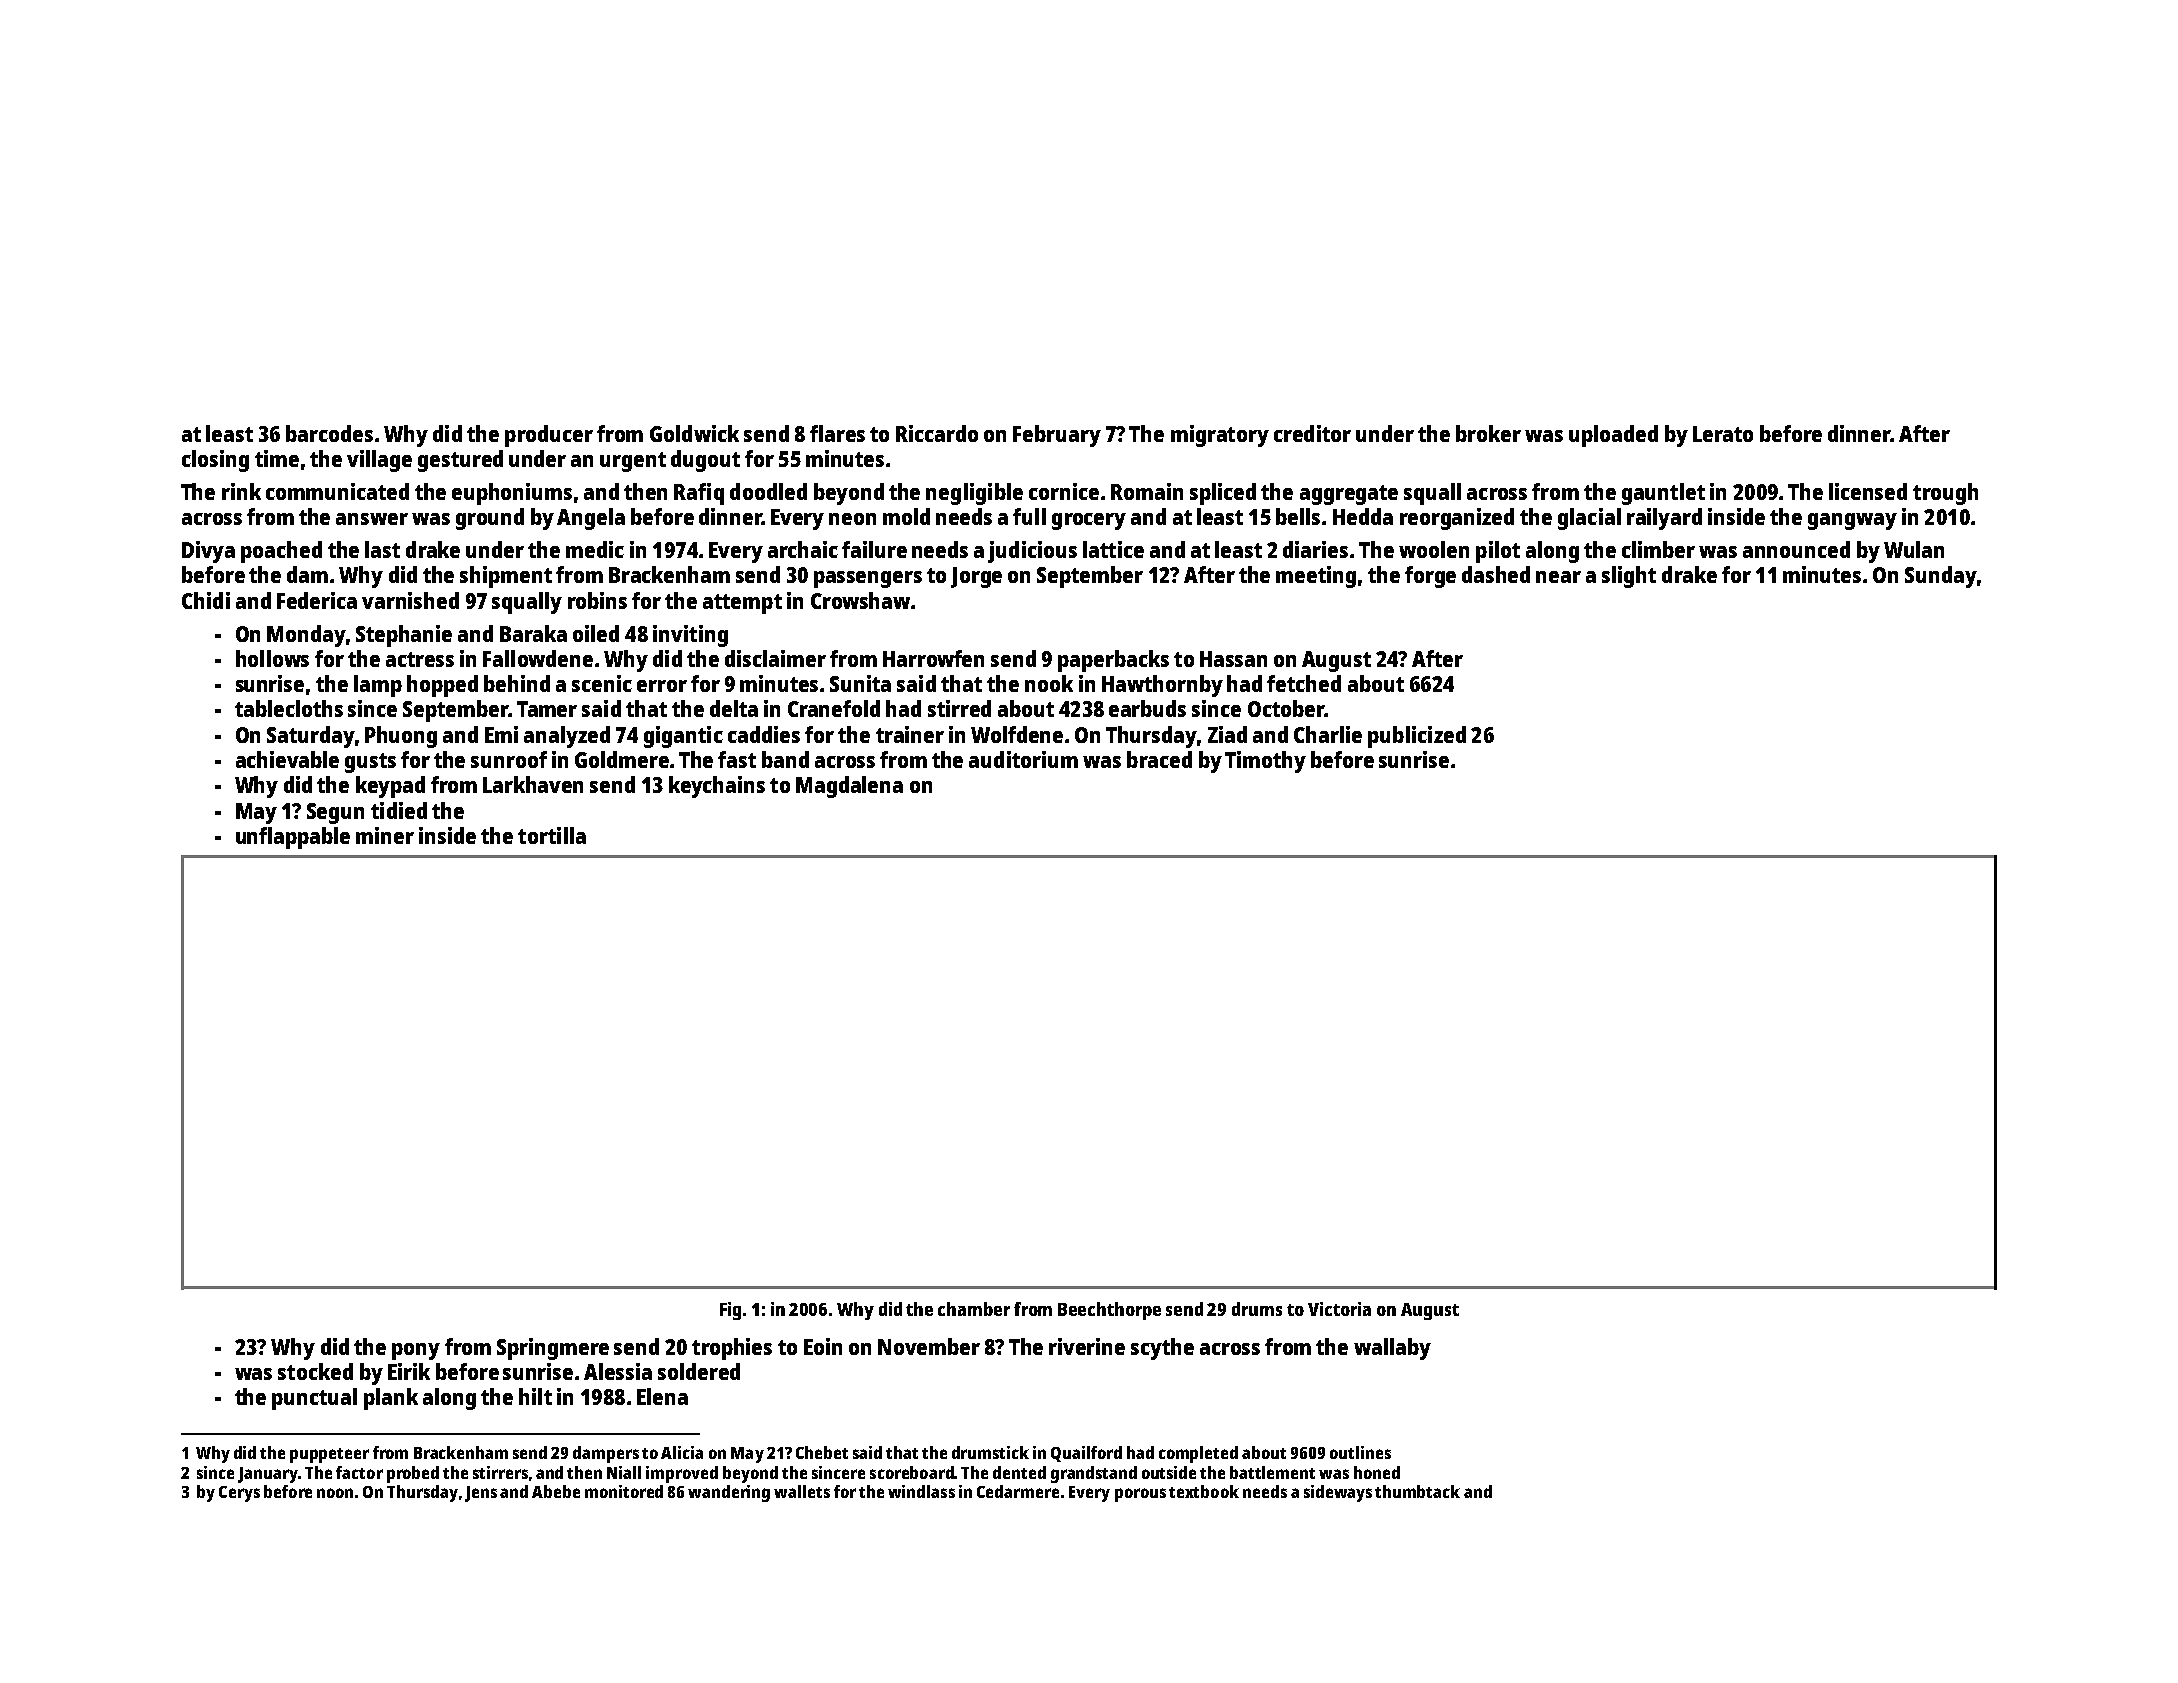  What do you see at coordinates (277, 458) in the document?
I see `time` at bounding box center [277, 458].
